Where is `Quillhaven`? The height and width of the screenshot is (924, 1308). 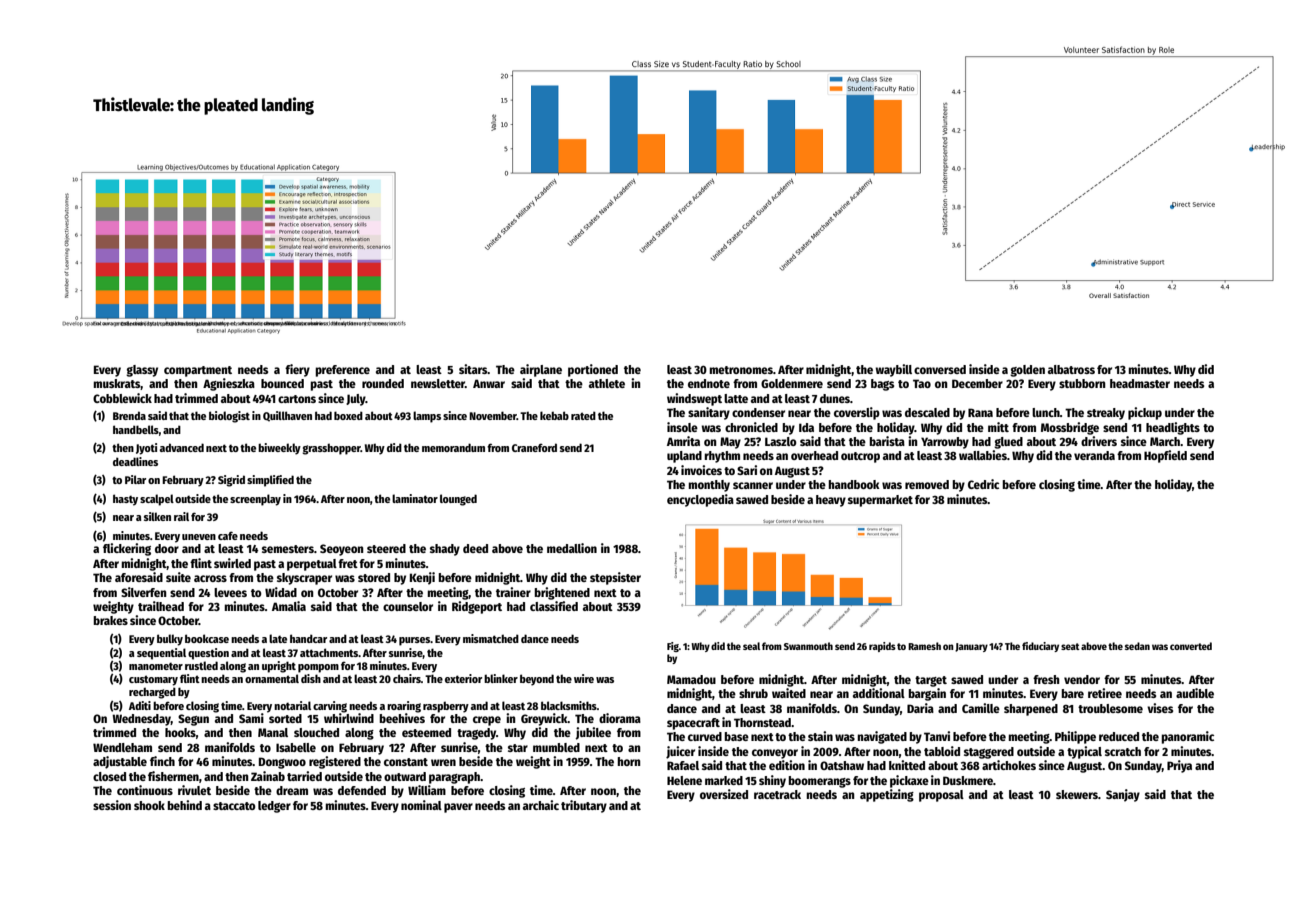 Quillhaven is located at coordinates (287, 416).
